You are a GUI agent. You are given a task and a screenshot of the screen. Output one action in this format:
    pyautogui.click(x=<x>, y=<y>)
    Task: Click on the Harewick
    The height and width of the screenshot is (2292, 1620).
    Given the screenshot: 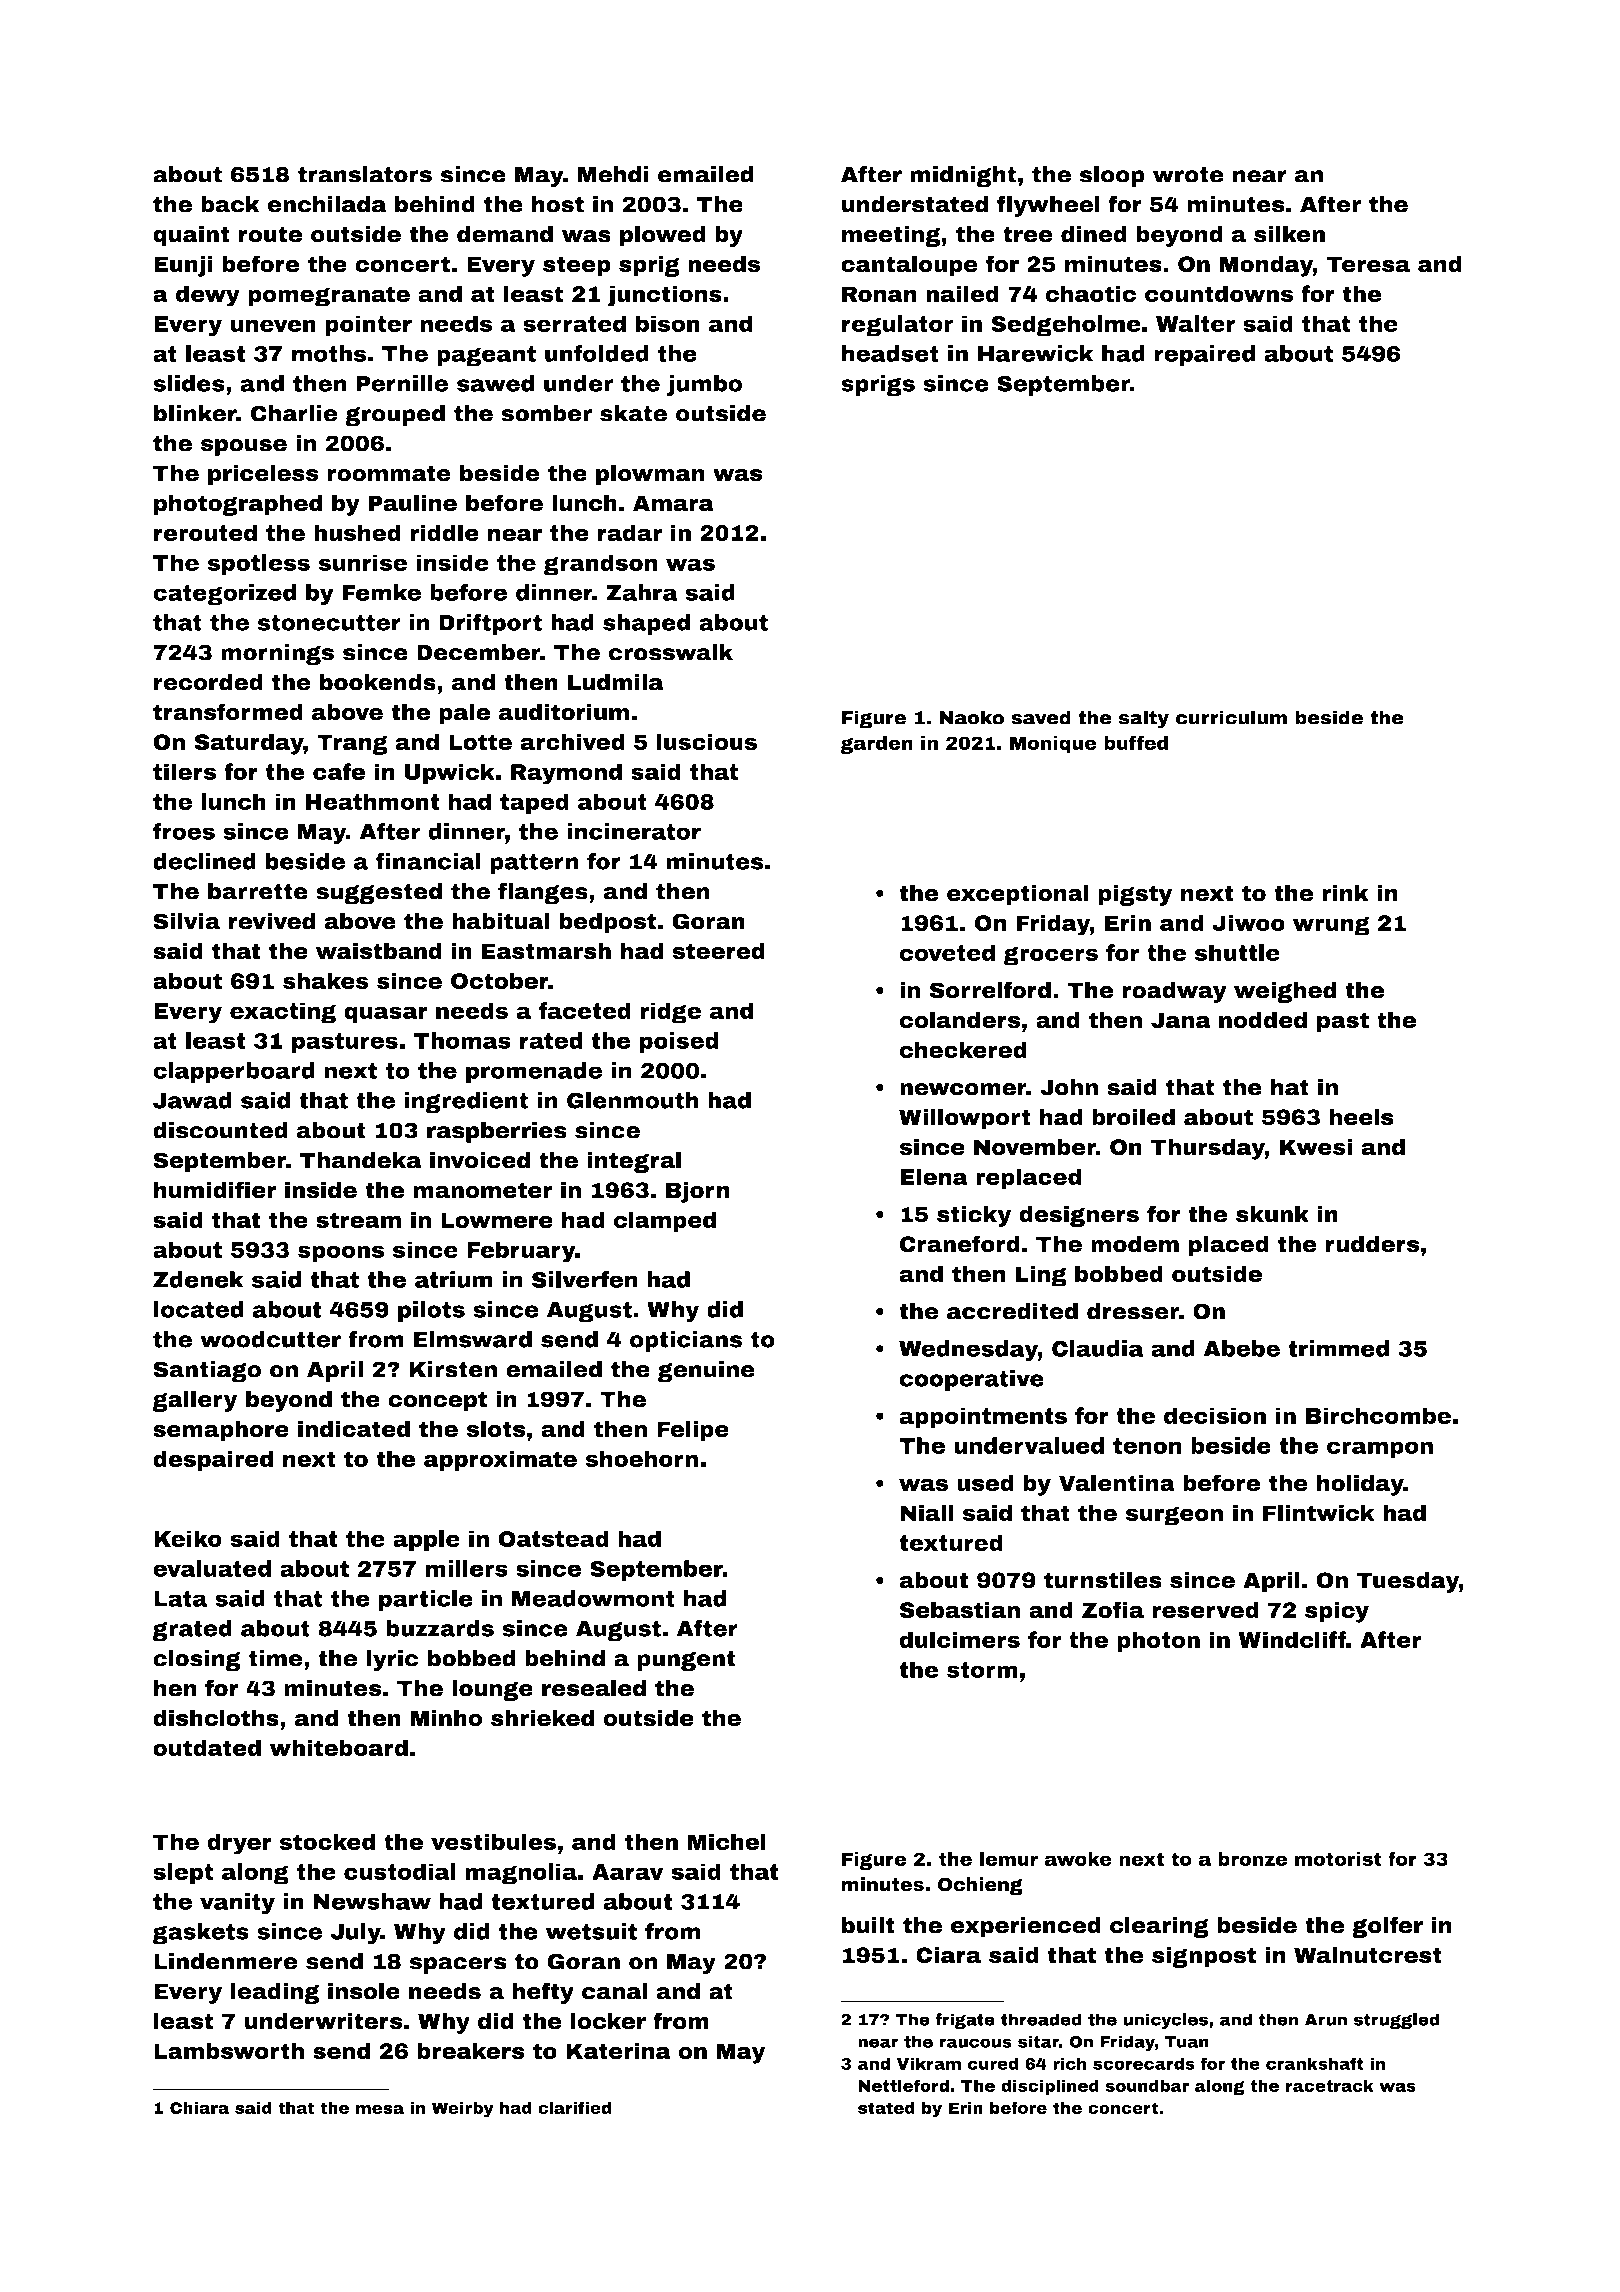 What is the action you would take?
    pyautogui.click(x=1035, y=353)
